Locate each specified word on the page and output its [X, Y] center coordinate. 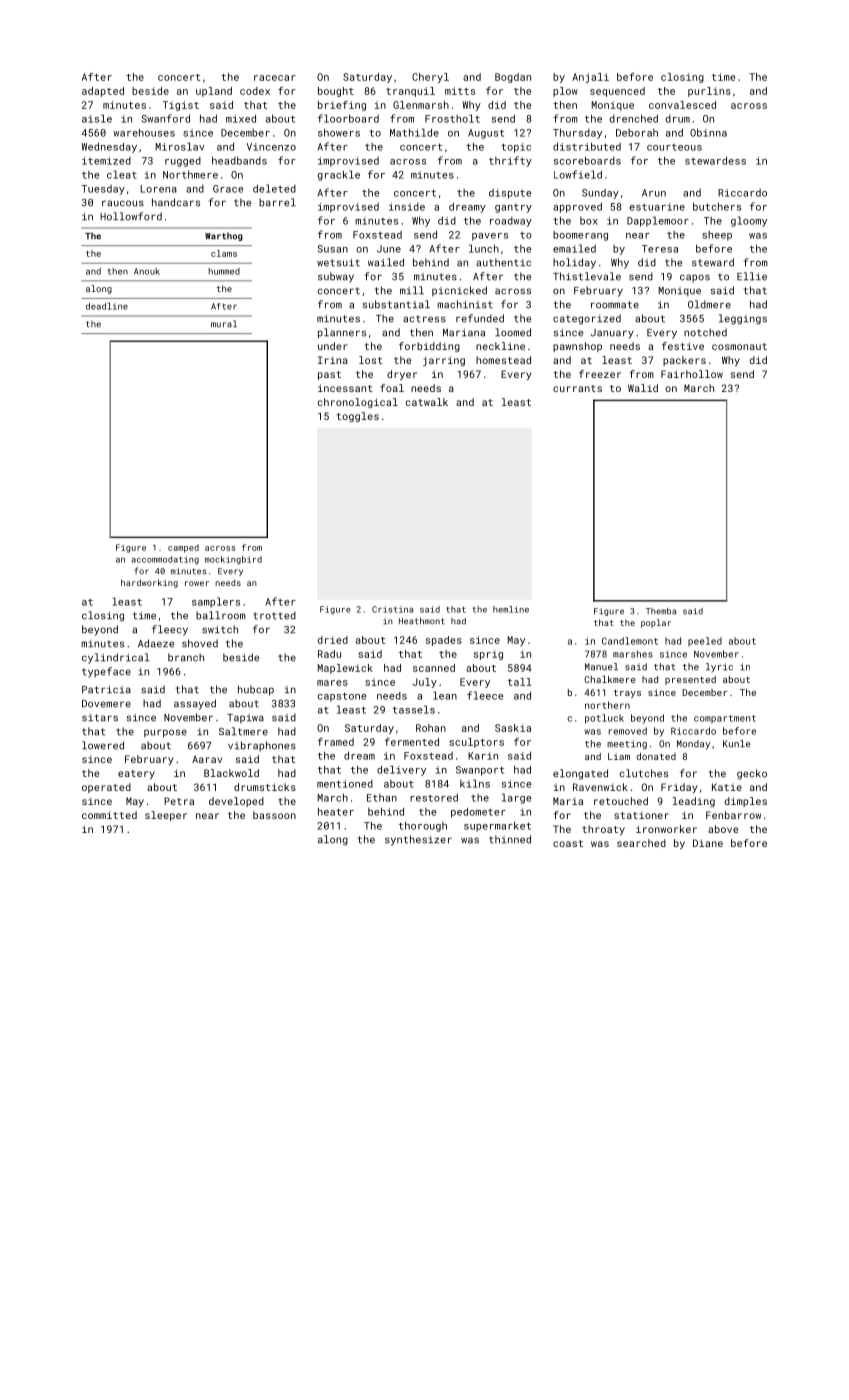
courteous [674, 147]
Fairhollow [692, 374]
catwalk [427, 402]
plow [565, 92]
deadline [107, 306]
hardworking [149, 583]
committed [109, 815]
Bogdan [513, 78]
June [389, 249]
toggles [357, 417]
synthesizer [418, 840]
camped [183, 548]
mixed [241, 118]
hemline [511, 609]
